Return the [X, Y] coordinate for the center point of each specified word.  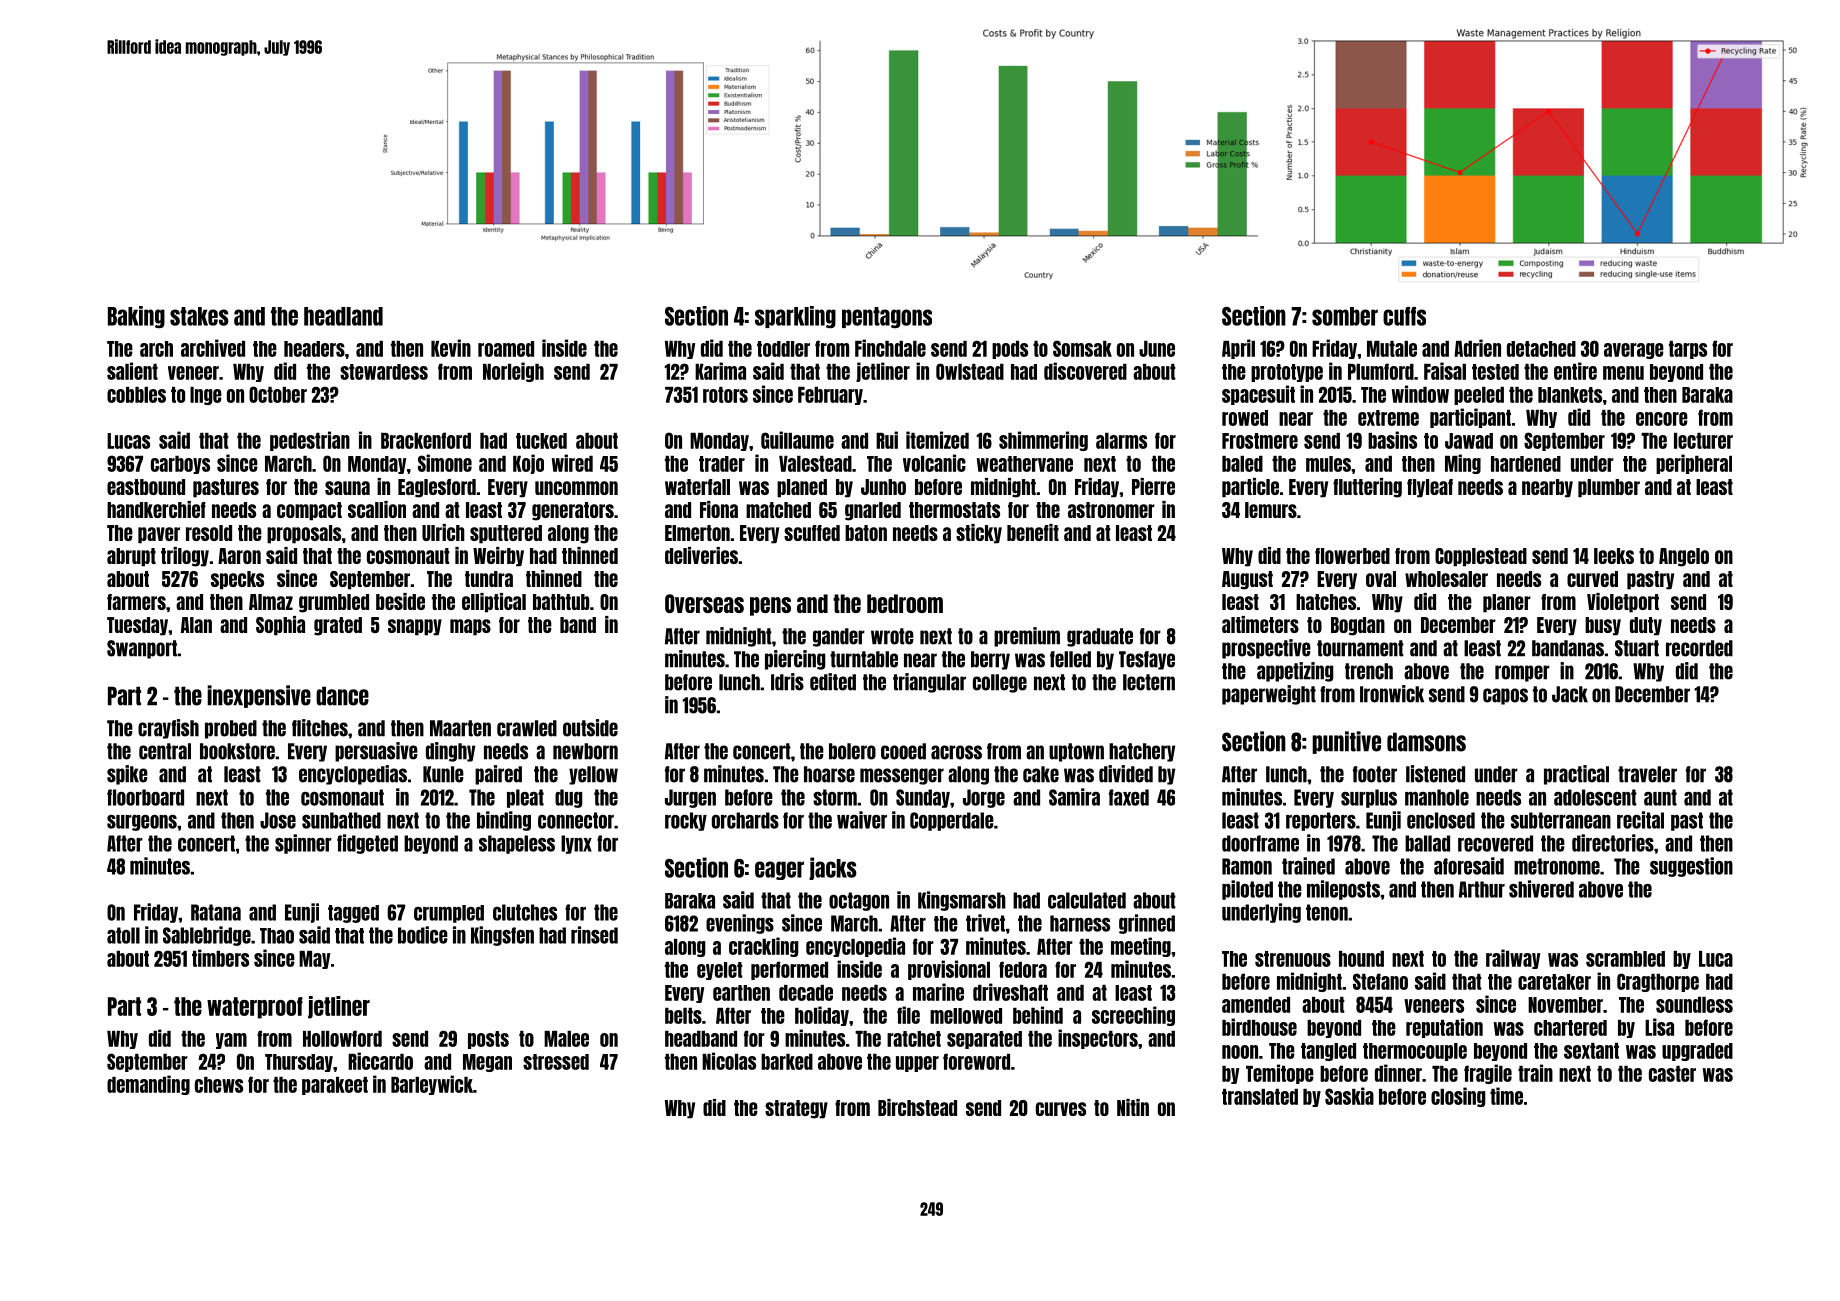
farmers [136, 602]
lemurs [1271, 510]
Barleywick [432, 1085]
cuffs [1404, 316]
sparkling [795, 317]
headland [343, 316]
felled [1070, 659]
